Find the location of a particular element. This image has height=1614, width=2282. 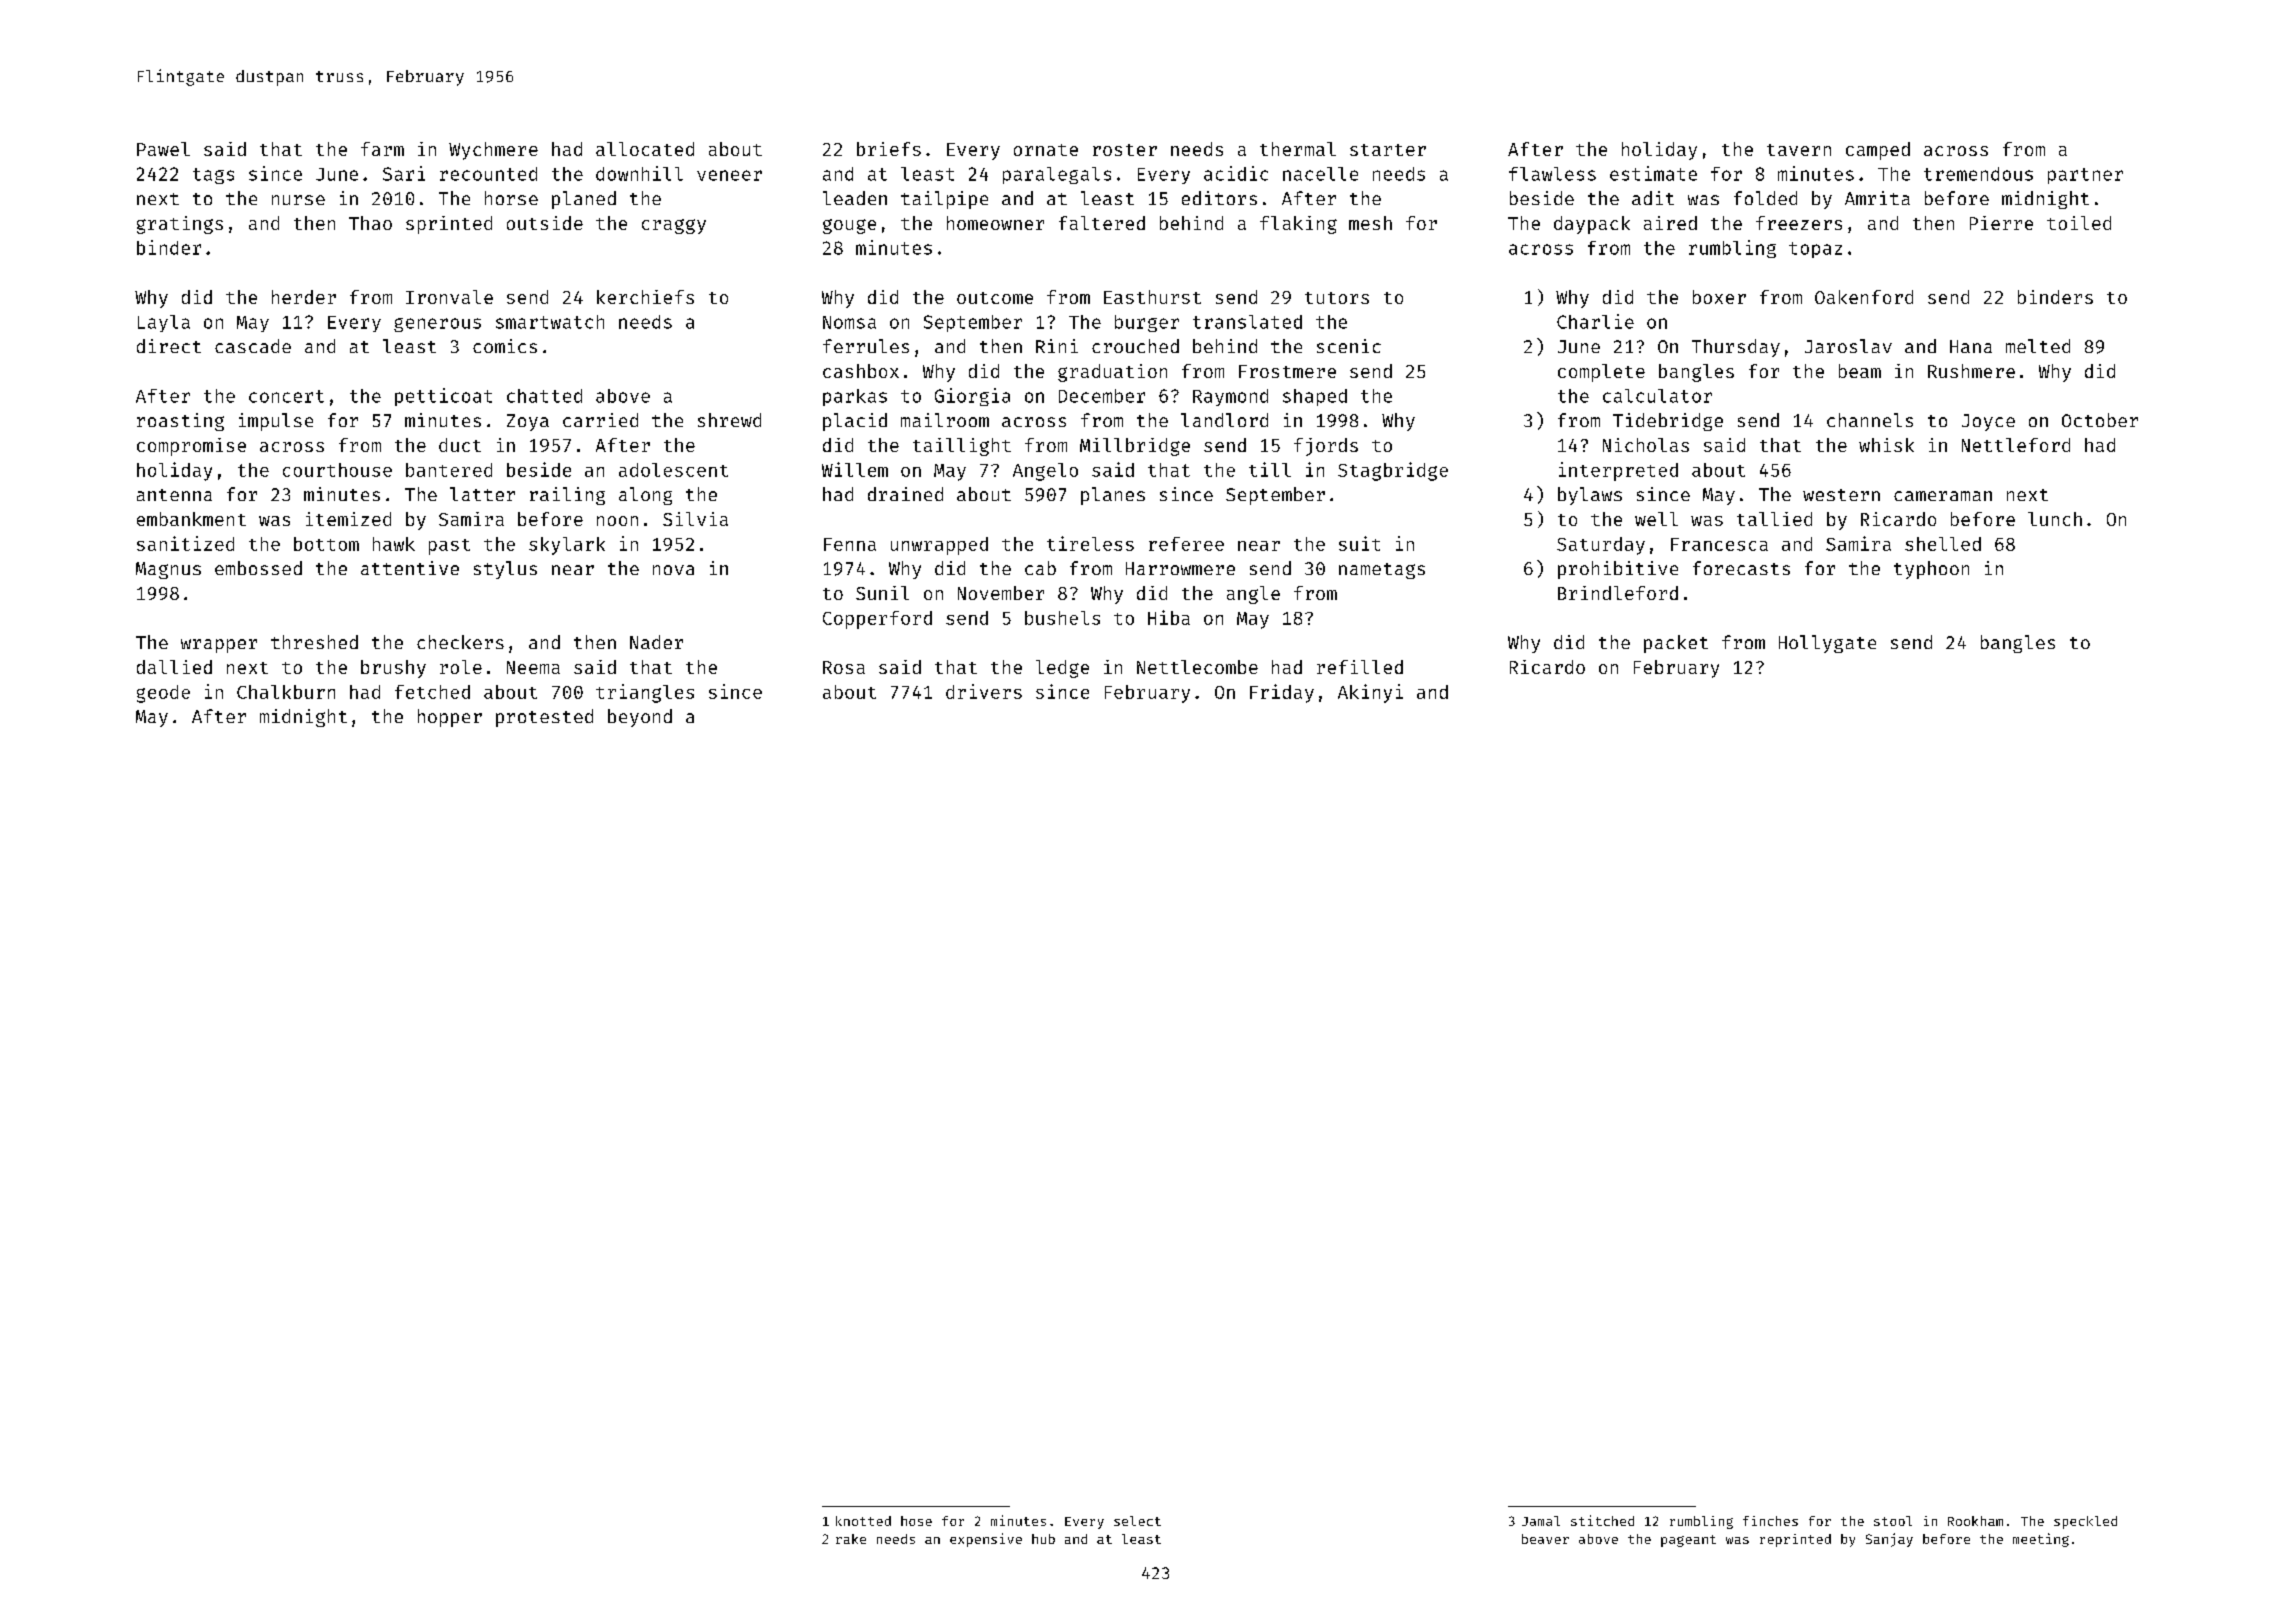

calculator is located at coordinates (1657, 396).
